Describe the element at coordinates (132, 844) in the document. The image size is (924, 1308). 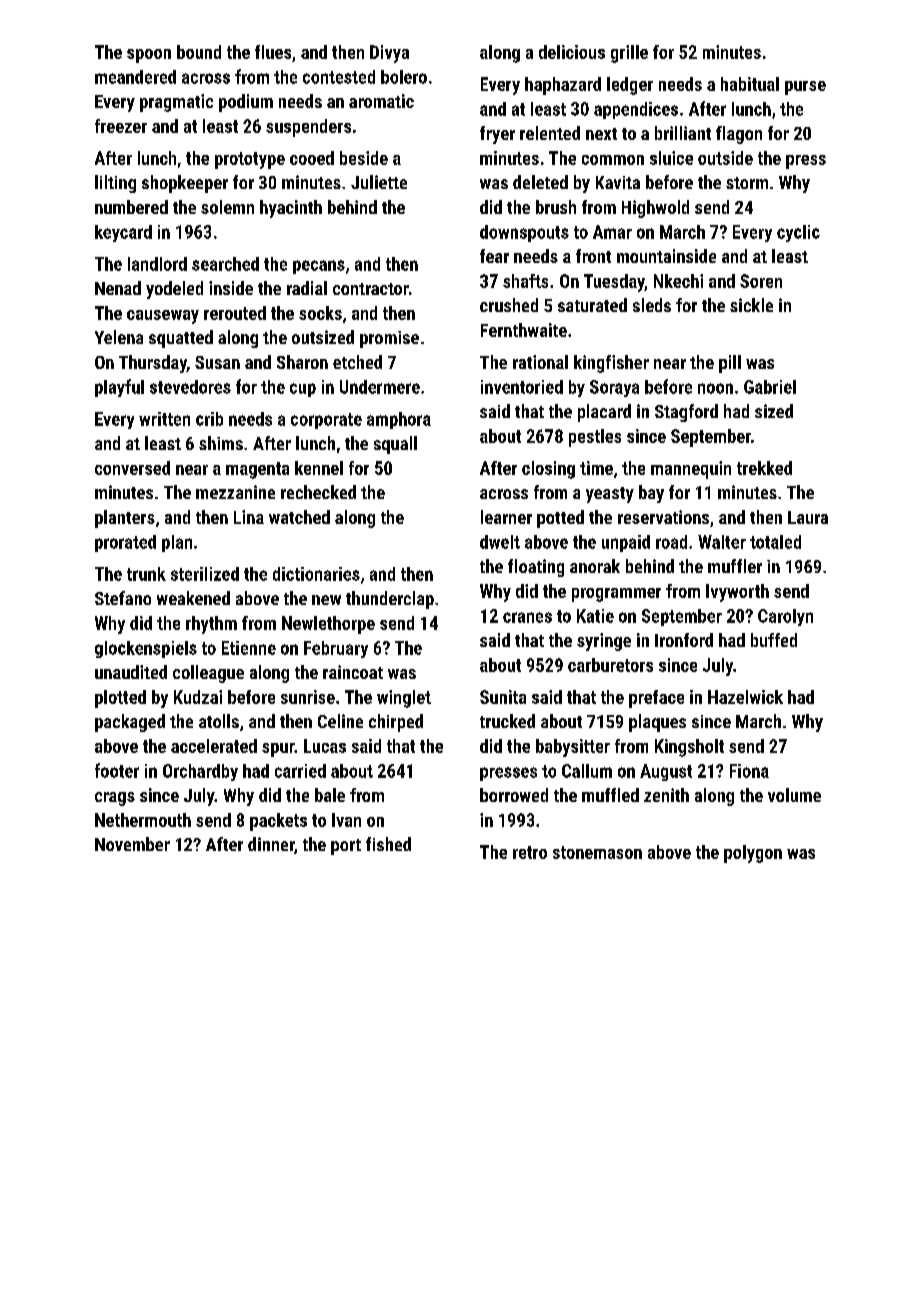
I see `November` at that location.
